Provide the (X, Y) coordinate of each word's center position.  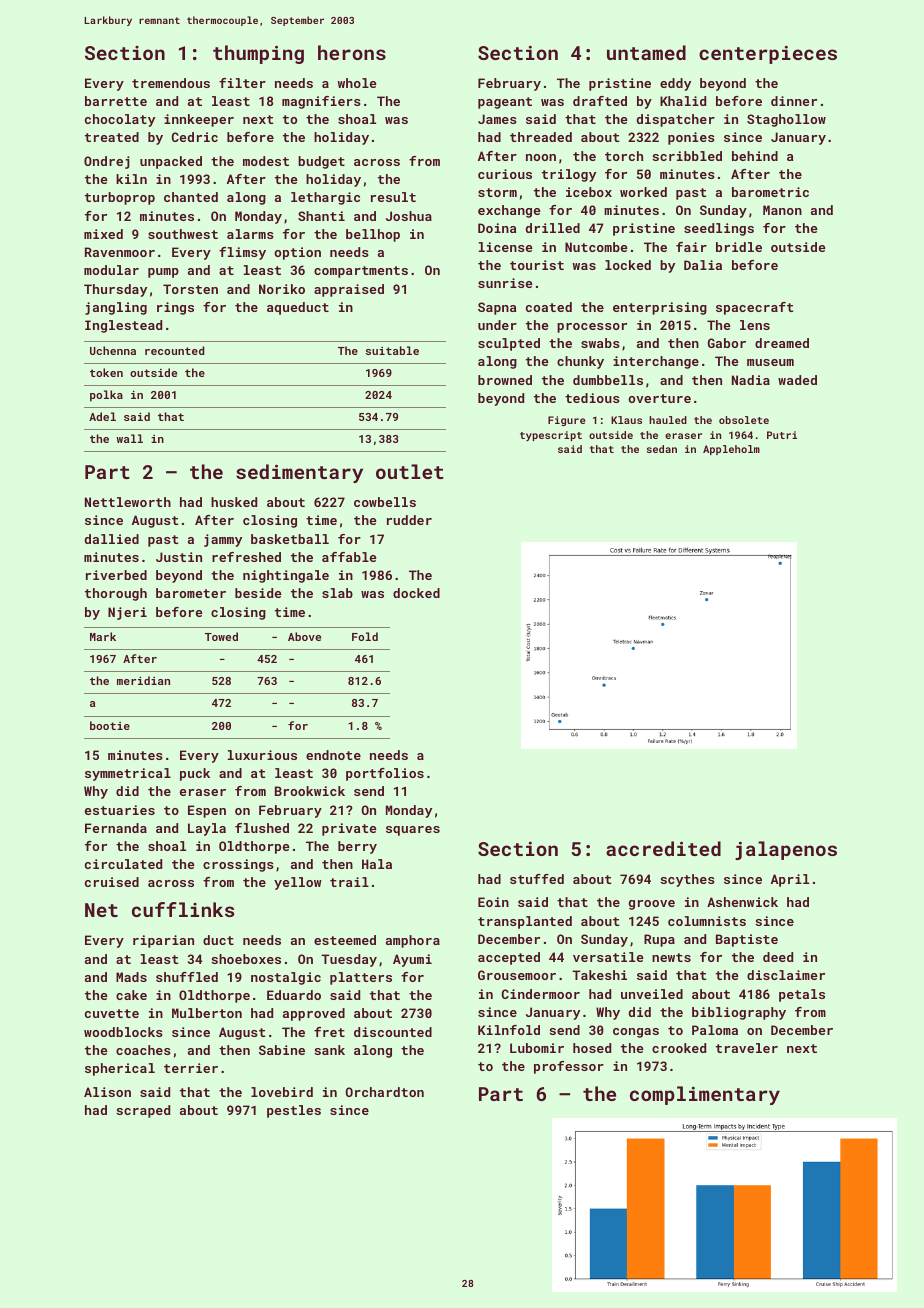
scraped (143, 1111)
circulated (123, 864)
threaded (541, 137)
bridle (739, 247)
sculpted (509, 344)
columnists (707, 921)
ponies (691, 138)
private (349, 829)
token (106, 372)
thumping (258, 54)
